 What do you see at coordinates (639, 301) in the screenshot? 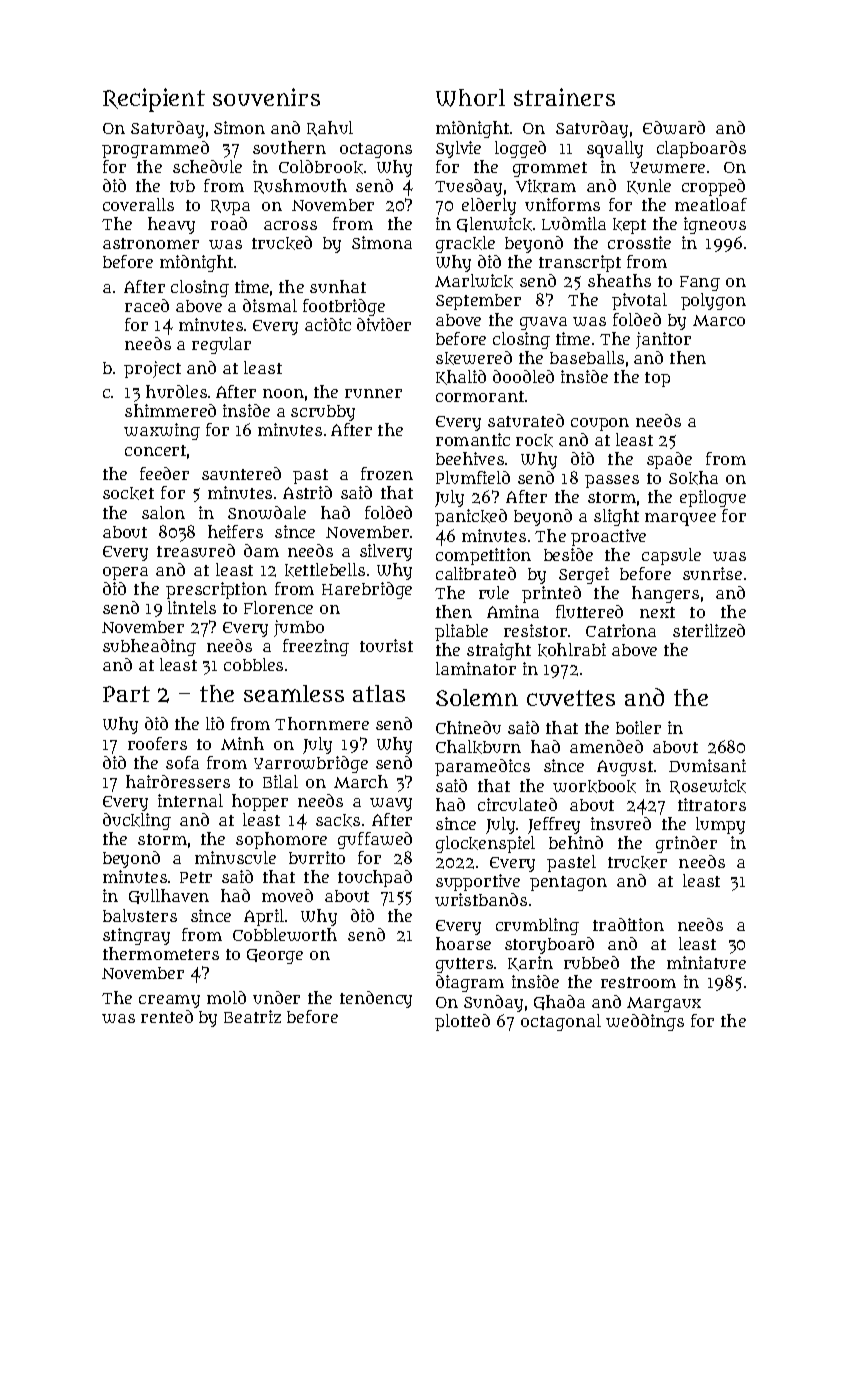
I see `pivotal` at bounding box center [639, 301].
